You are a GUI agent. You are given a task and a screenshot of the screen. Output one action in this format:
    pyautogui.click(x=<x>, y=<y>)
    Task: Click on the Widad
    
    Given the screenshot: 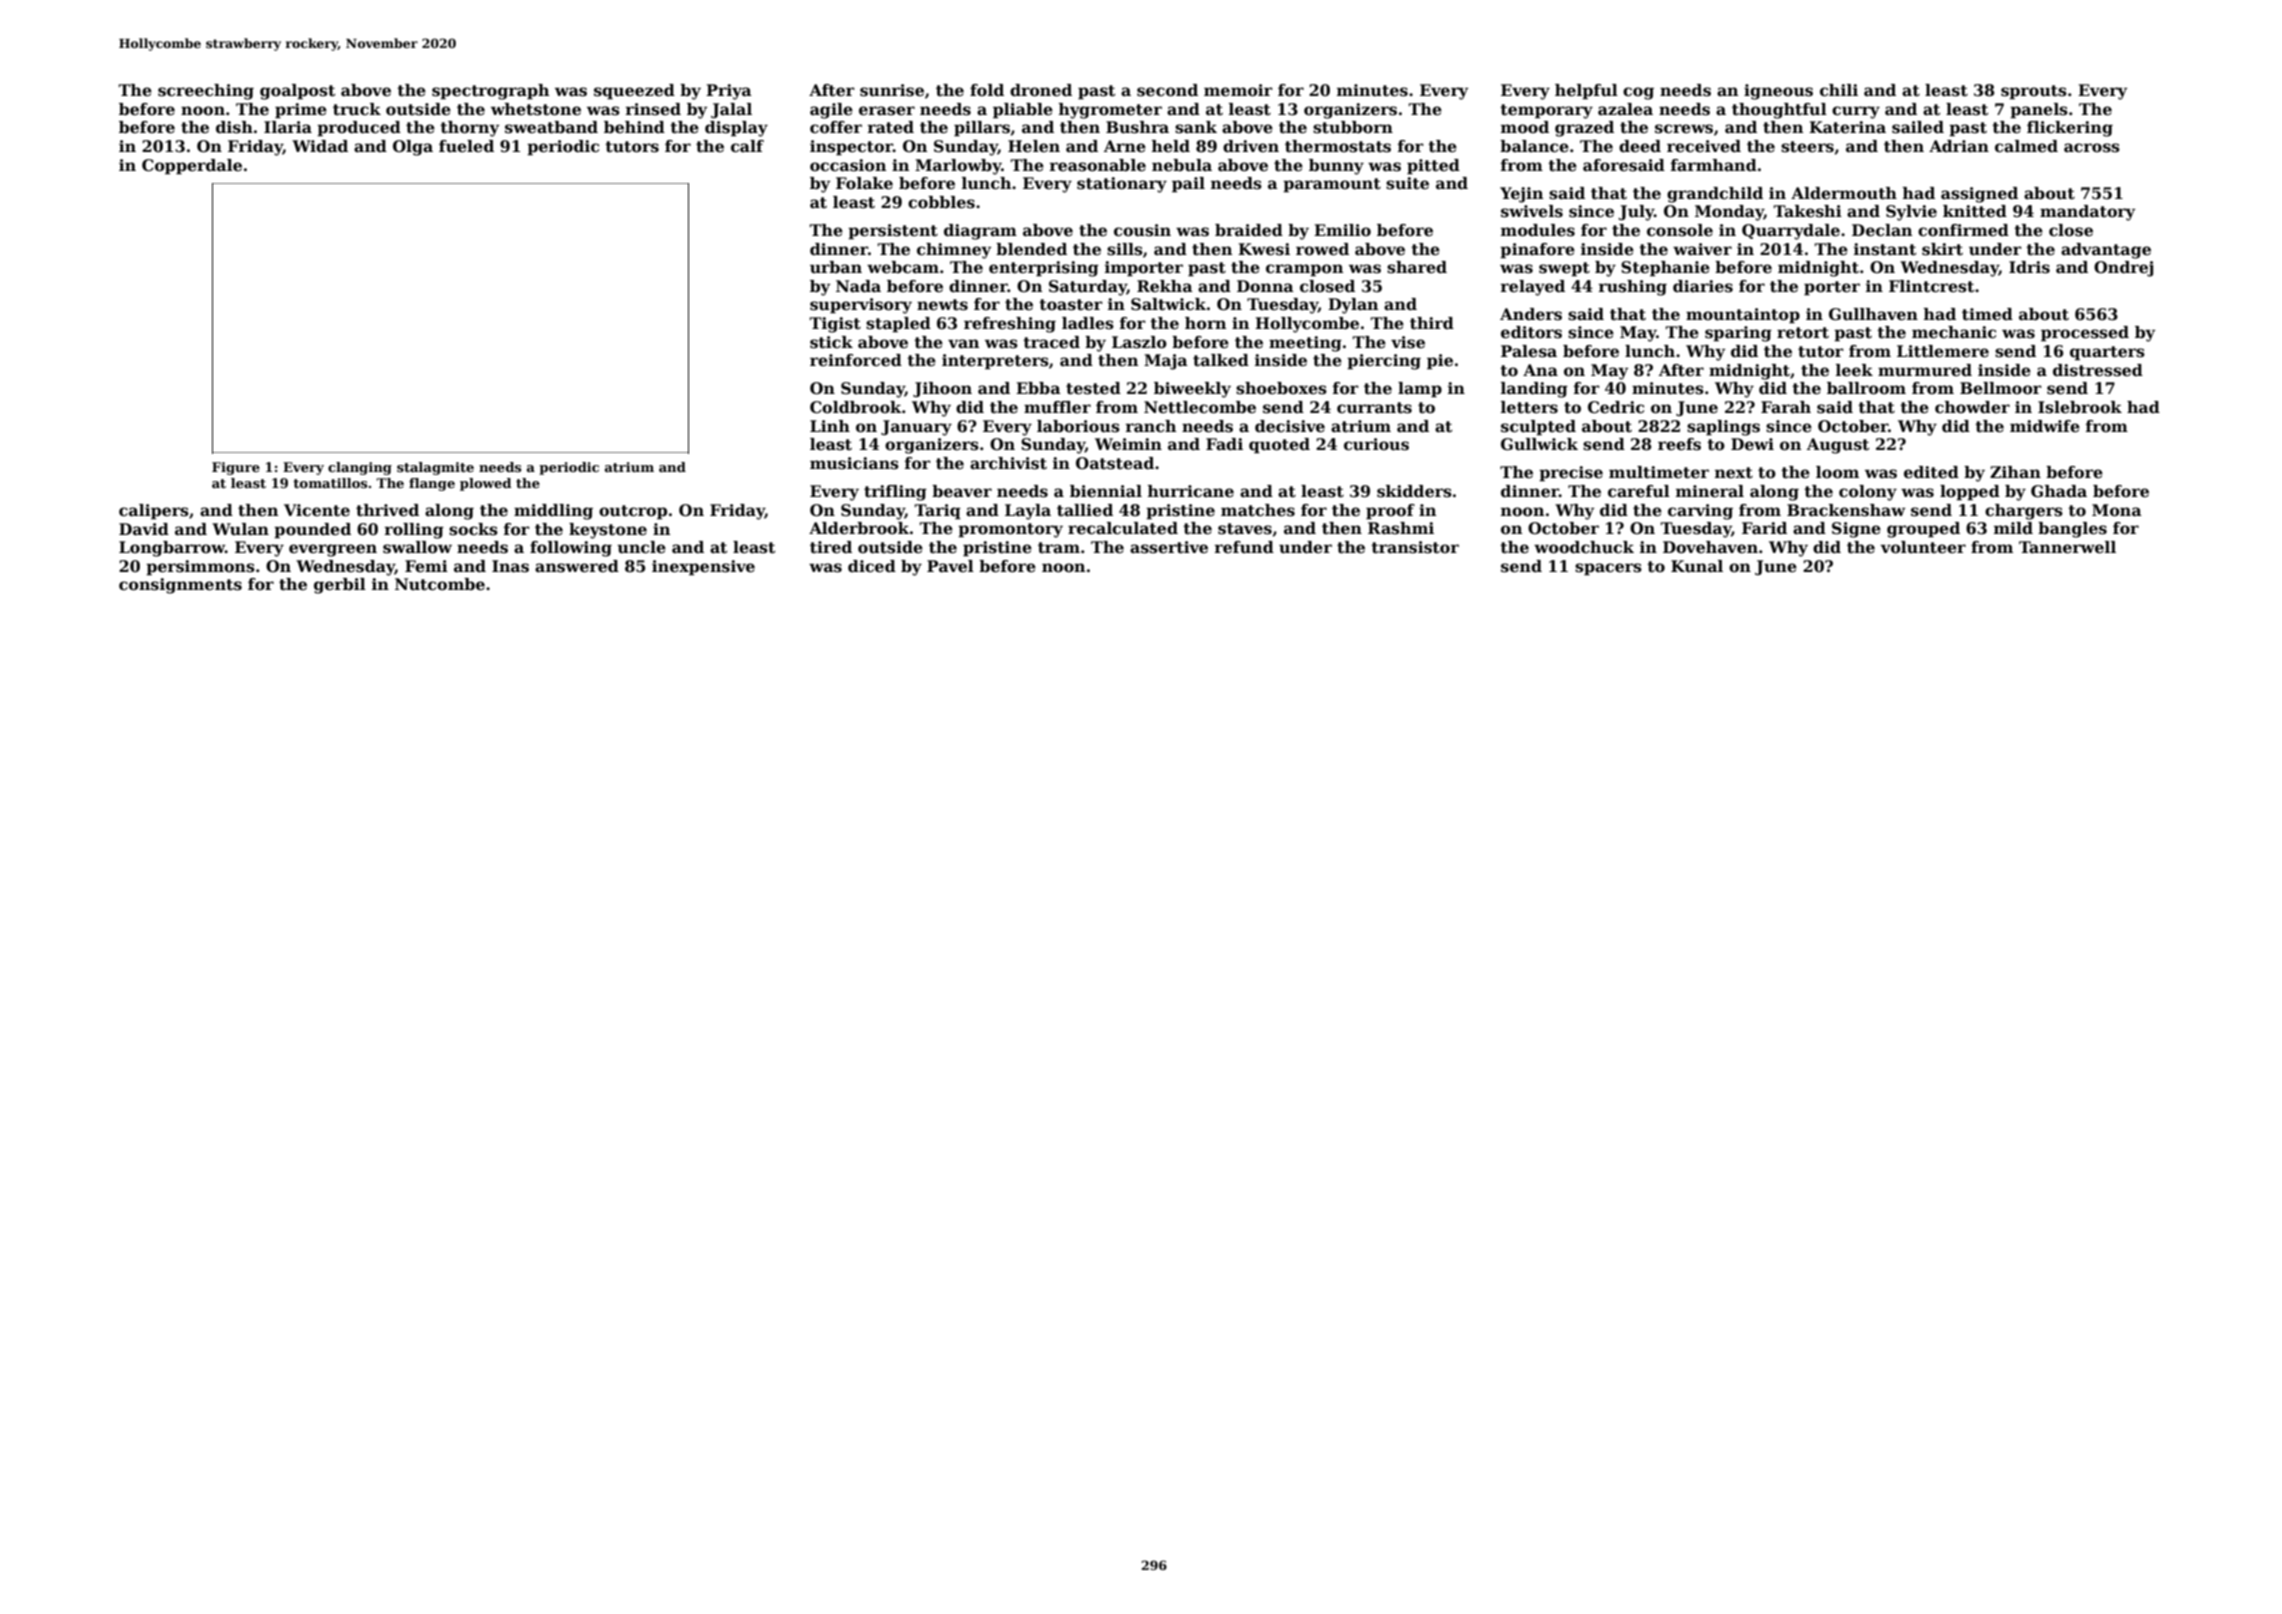 What is the action you would take?
    pyautogui.click(x=320, y=146)
